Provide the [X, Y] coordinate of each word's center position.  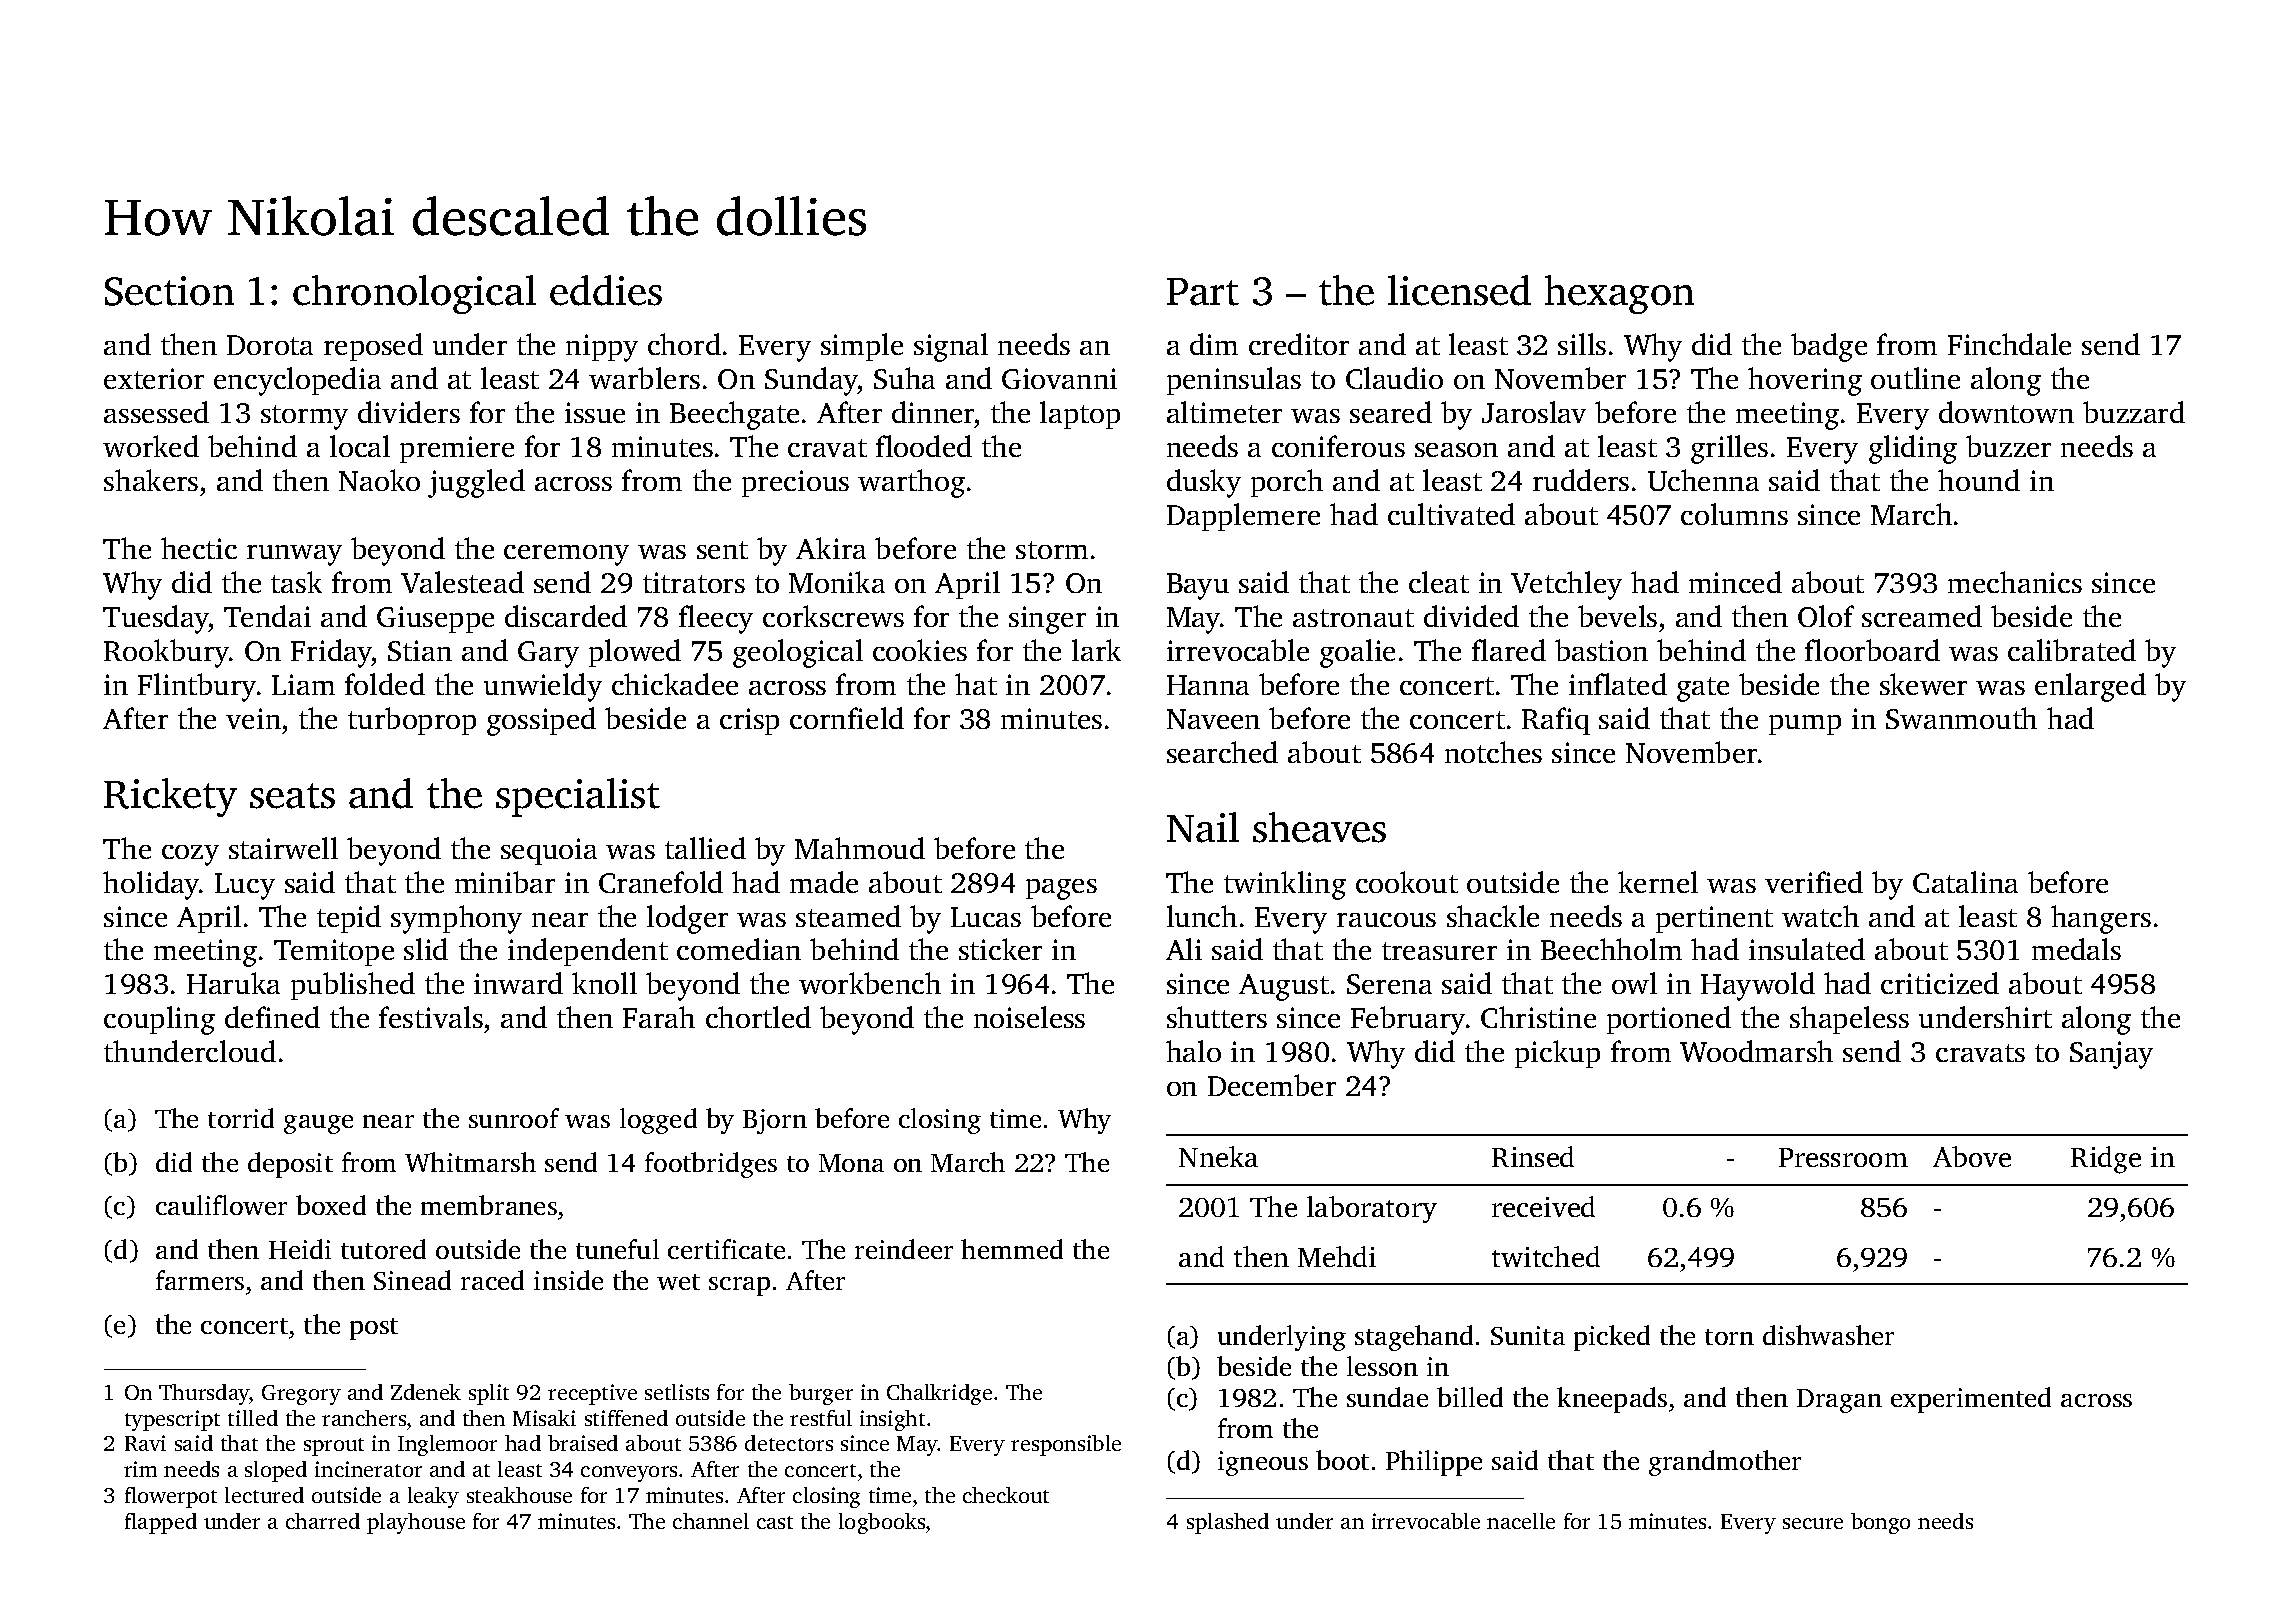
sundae [1387, 1397]
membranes [489, 1205]
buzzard [2134, 412]
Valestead [462, 582]
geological [798, 653]
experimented [1971, 1400]
